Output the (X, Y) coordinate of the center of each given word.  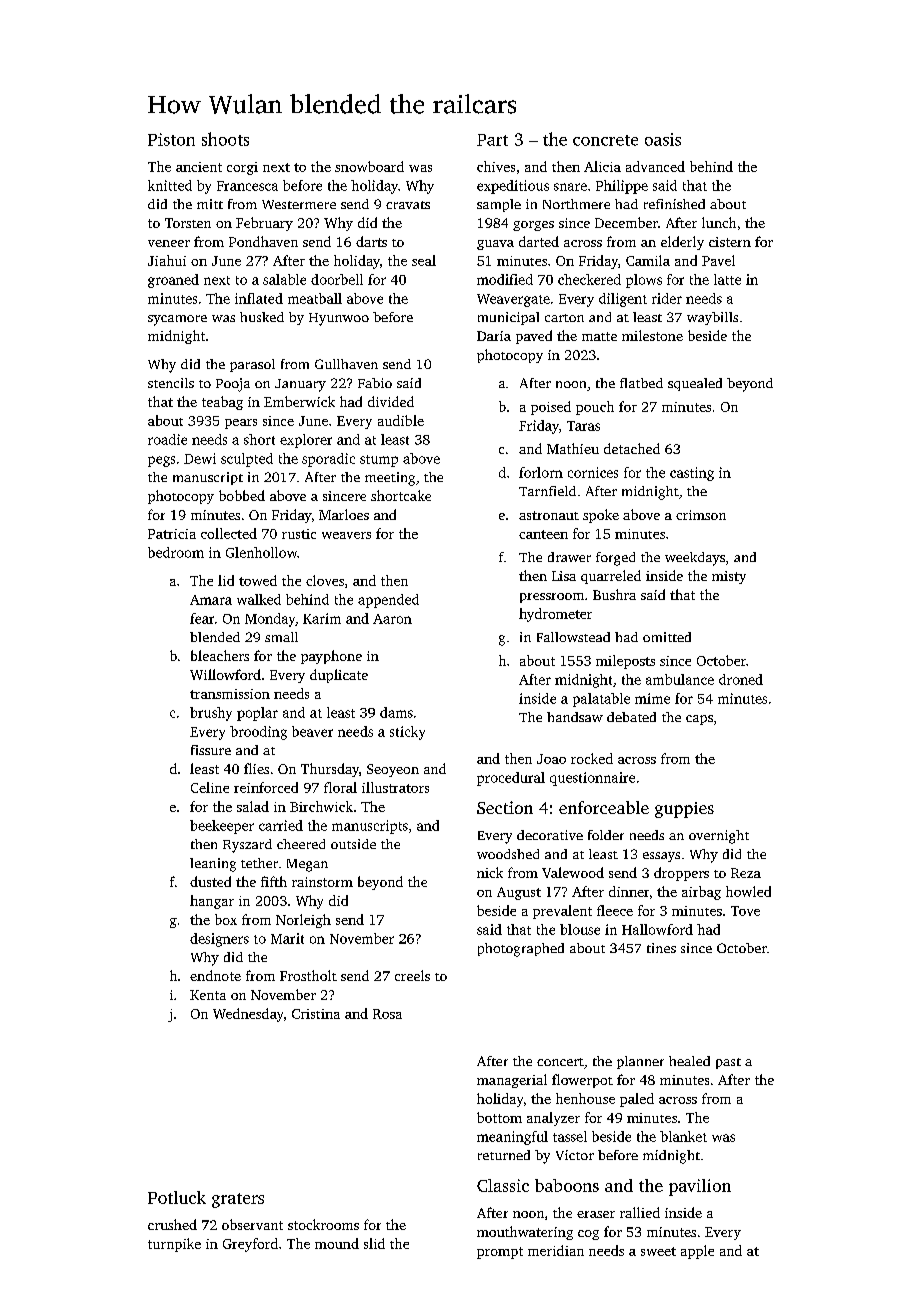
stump (379, 461)
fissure (211, 750)
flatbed (641, 383)
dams (396, 712)
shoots (225, 139)
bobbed (242, 495)
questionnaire (592, 779)
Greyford (250, 1245)
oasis (663, 139)
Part (492, 140)
